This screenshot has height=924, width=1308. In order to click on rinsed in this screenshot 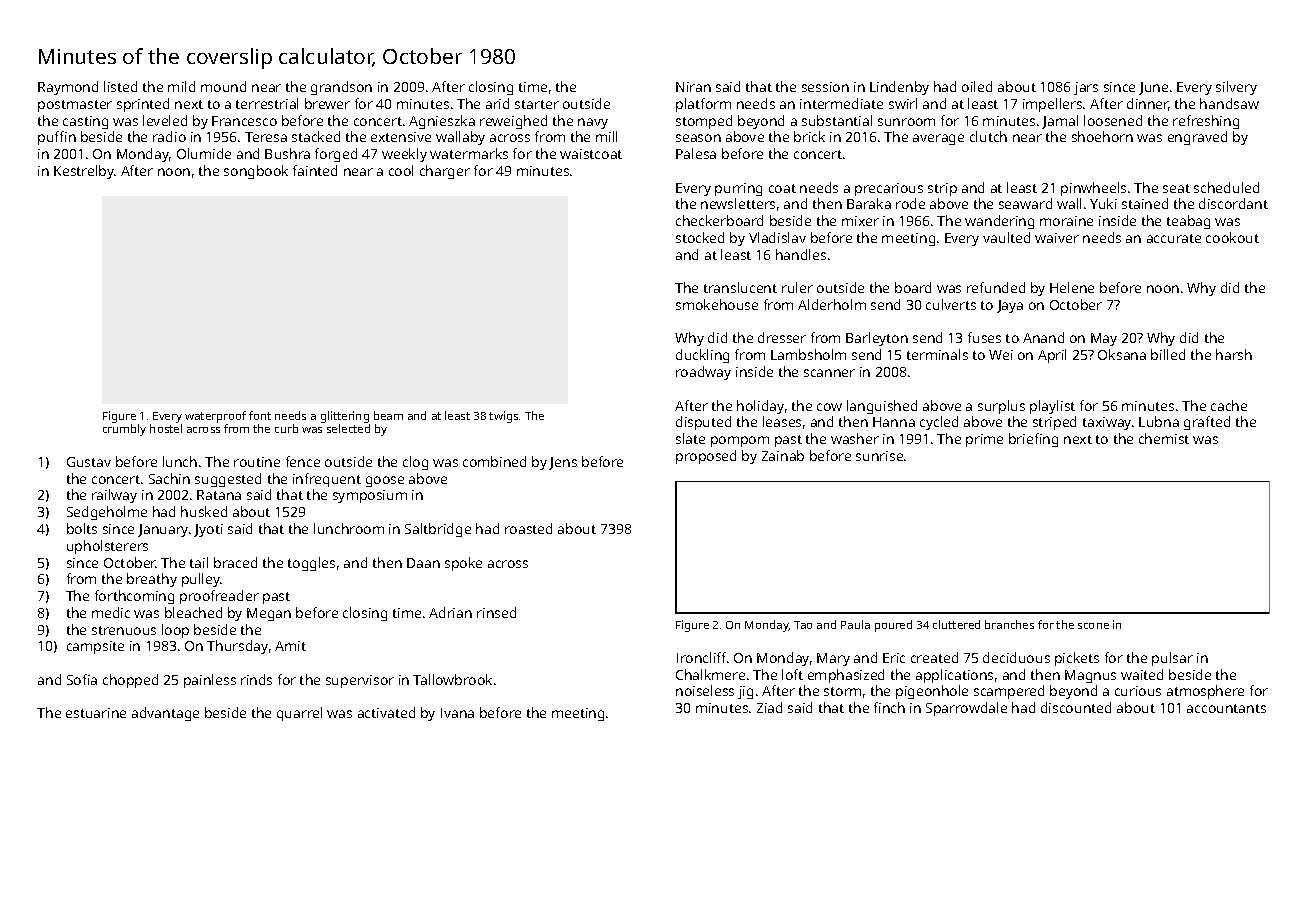, I will do `click(496, 612)`.
